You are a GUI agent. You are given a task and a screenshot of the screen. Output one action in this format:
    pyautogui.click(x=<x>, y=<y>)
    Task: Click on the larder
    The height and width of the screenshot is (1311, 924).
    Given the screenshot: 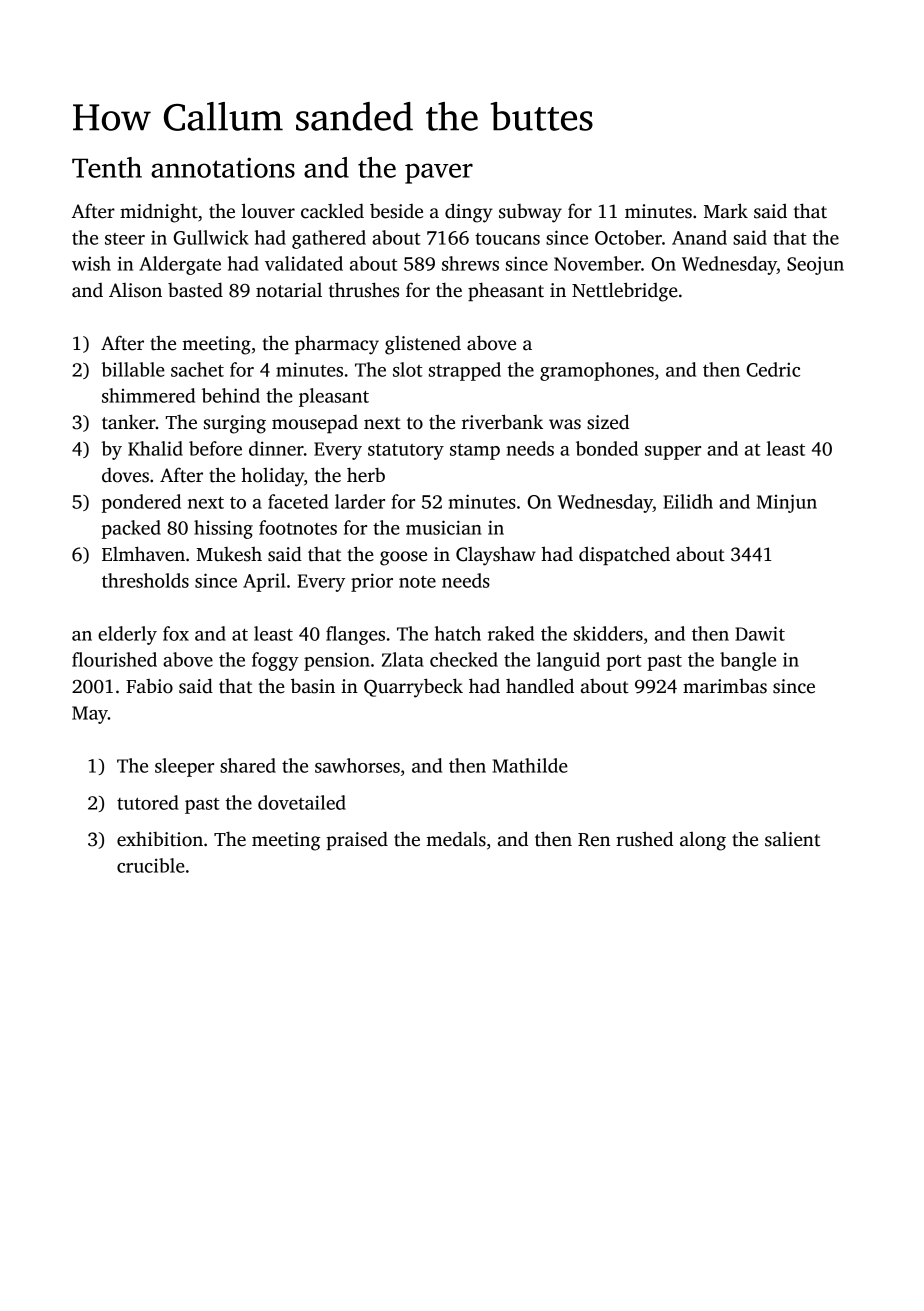 What is the action you would take?
    pyautogui.click(x=360, y=501)
